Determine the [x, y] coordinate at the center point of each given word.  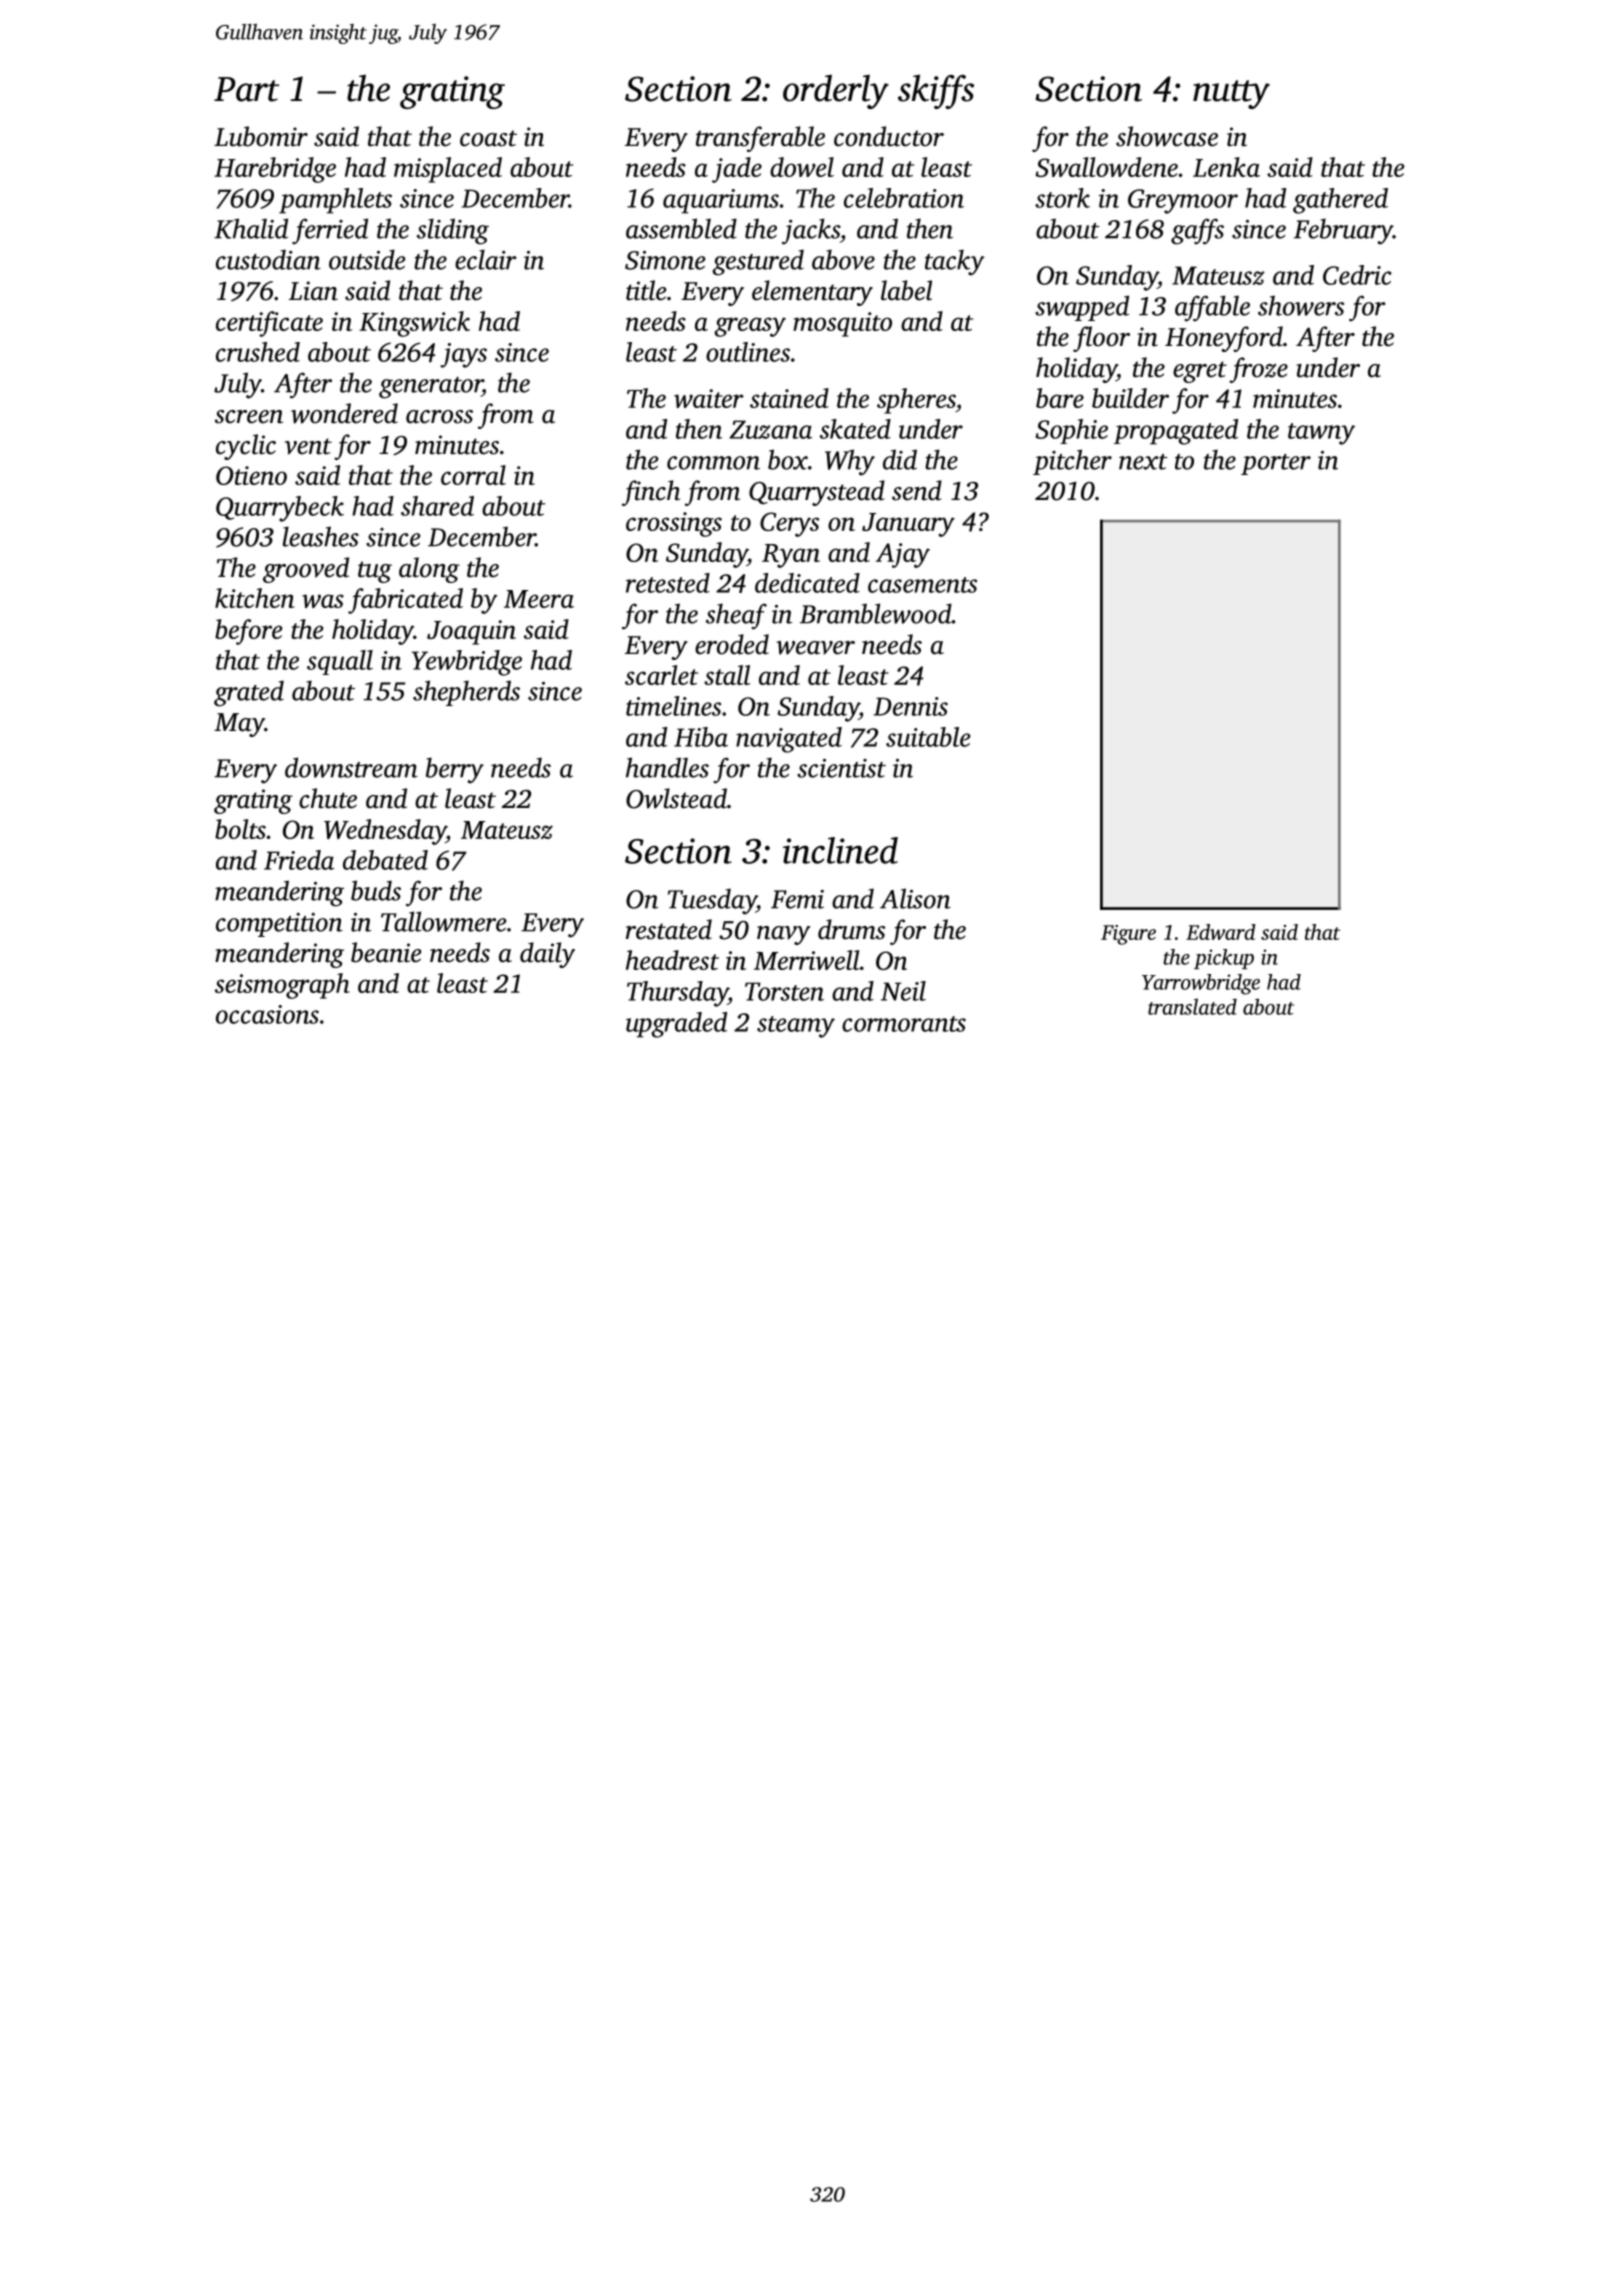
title [646, 290]
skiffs [936, 92]
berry [455, 770]
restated [669, 929]
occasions [267, 1014]
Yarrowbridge [1201, 984]
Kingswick [414, 324]
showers [1301, 305]
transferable [760, 139]
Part [246, 89]
